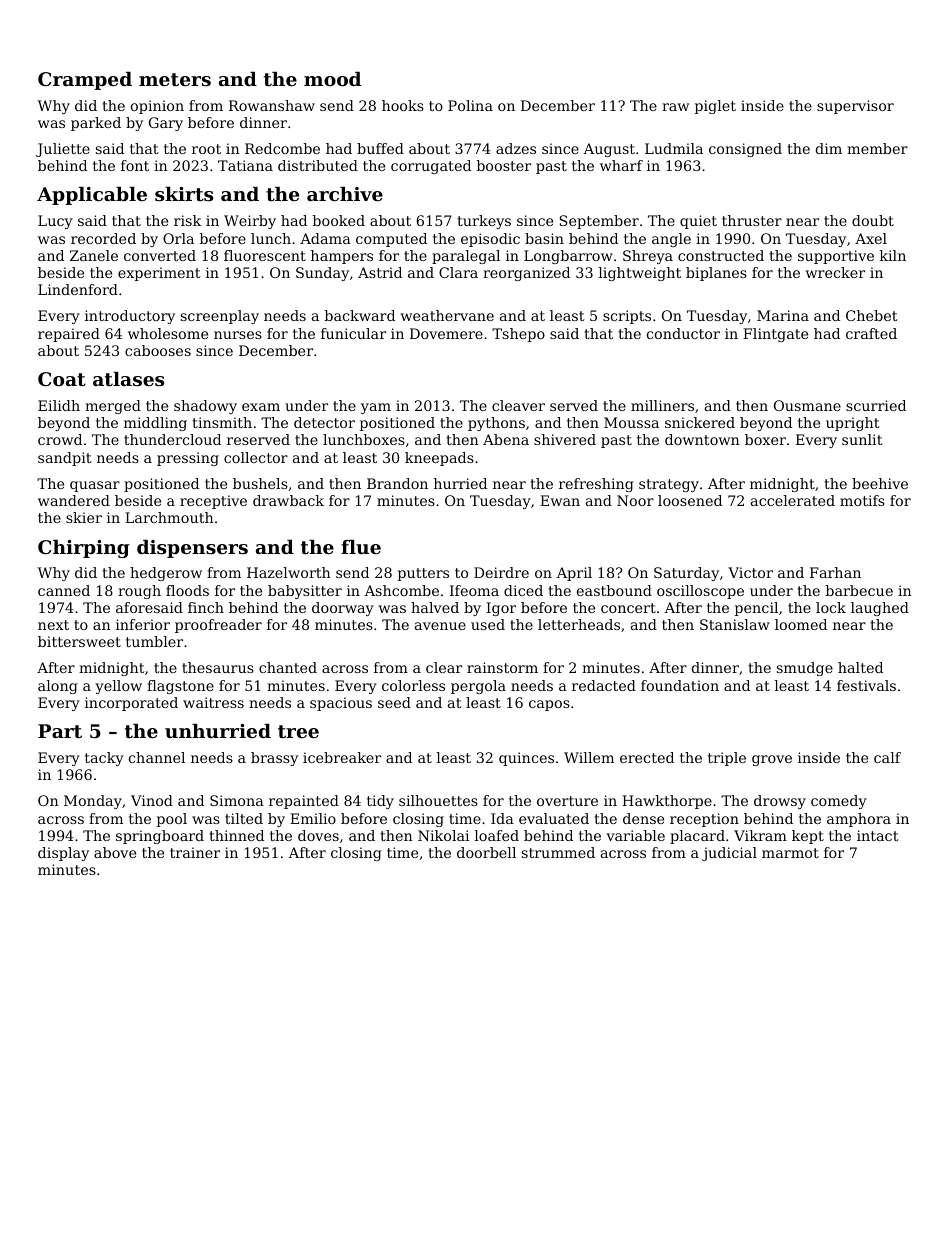  Describe the element at coordinates (113, 407) in the screenshot. I see `merged` at that location.
